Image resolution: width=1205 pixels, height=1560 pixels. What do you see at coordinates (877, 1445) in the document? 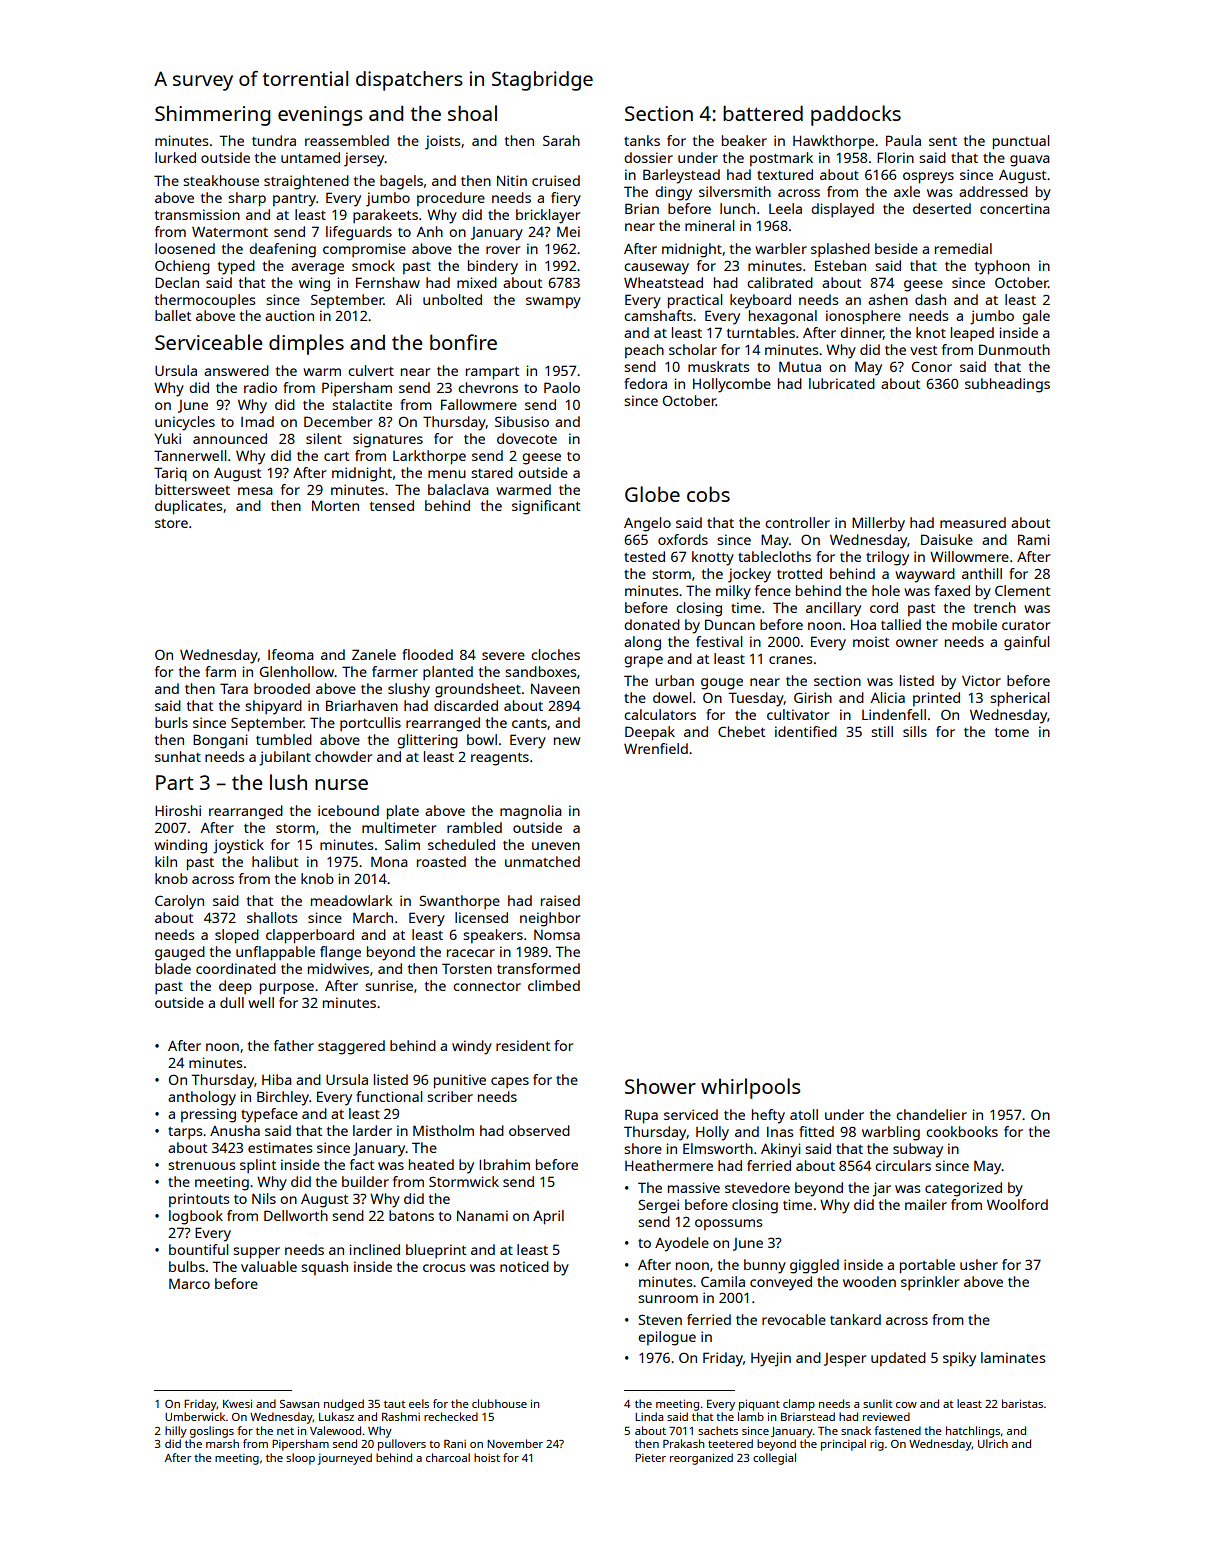
I see `rig` at bounding box center [877, 1445].
